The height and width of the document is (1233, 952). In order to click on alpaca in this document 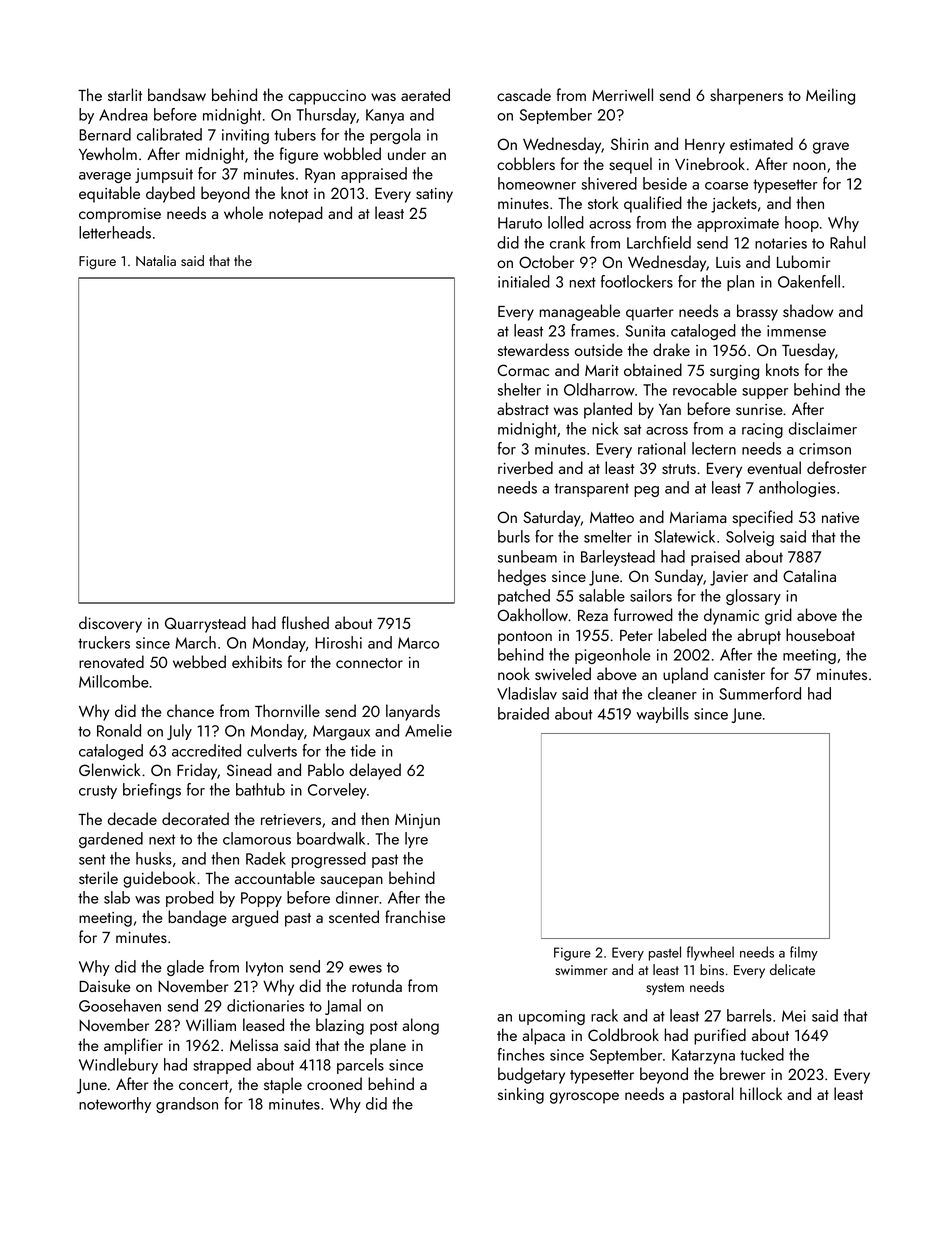, I will do `click(543, 1036)`.
